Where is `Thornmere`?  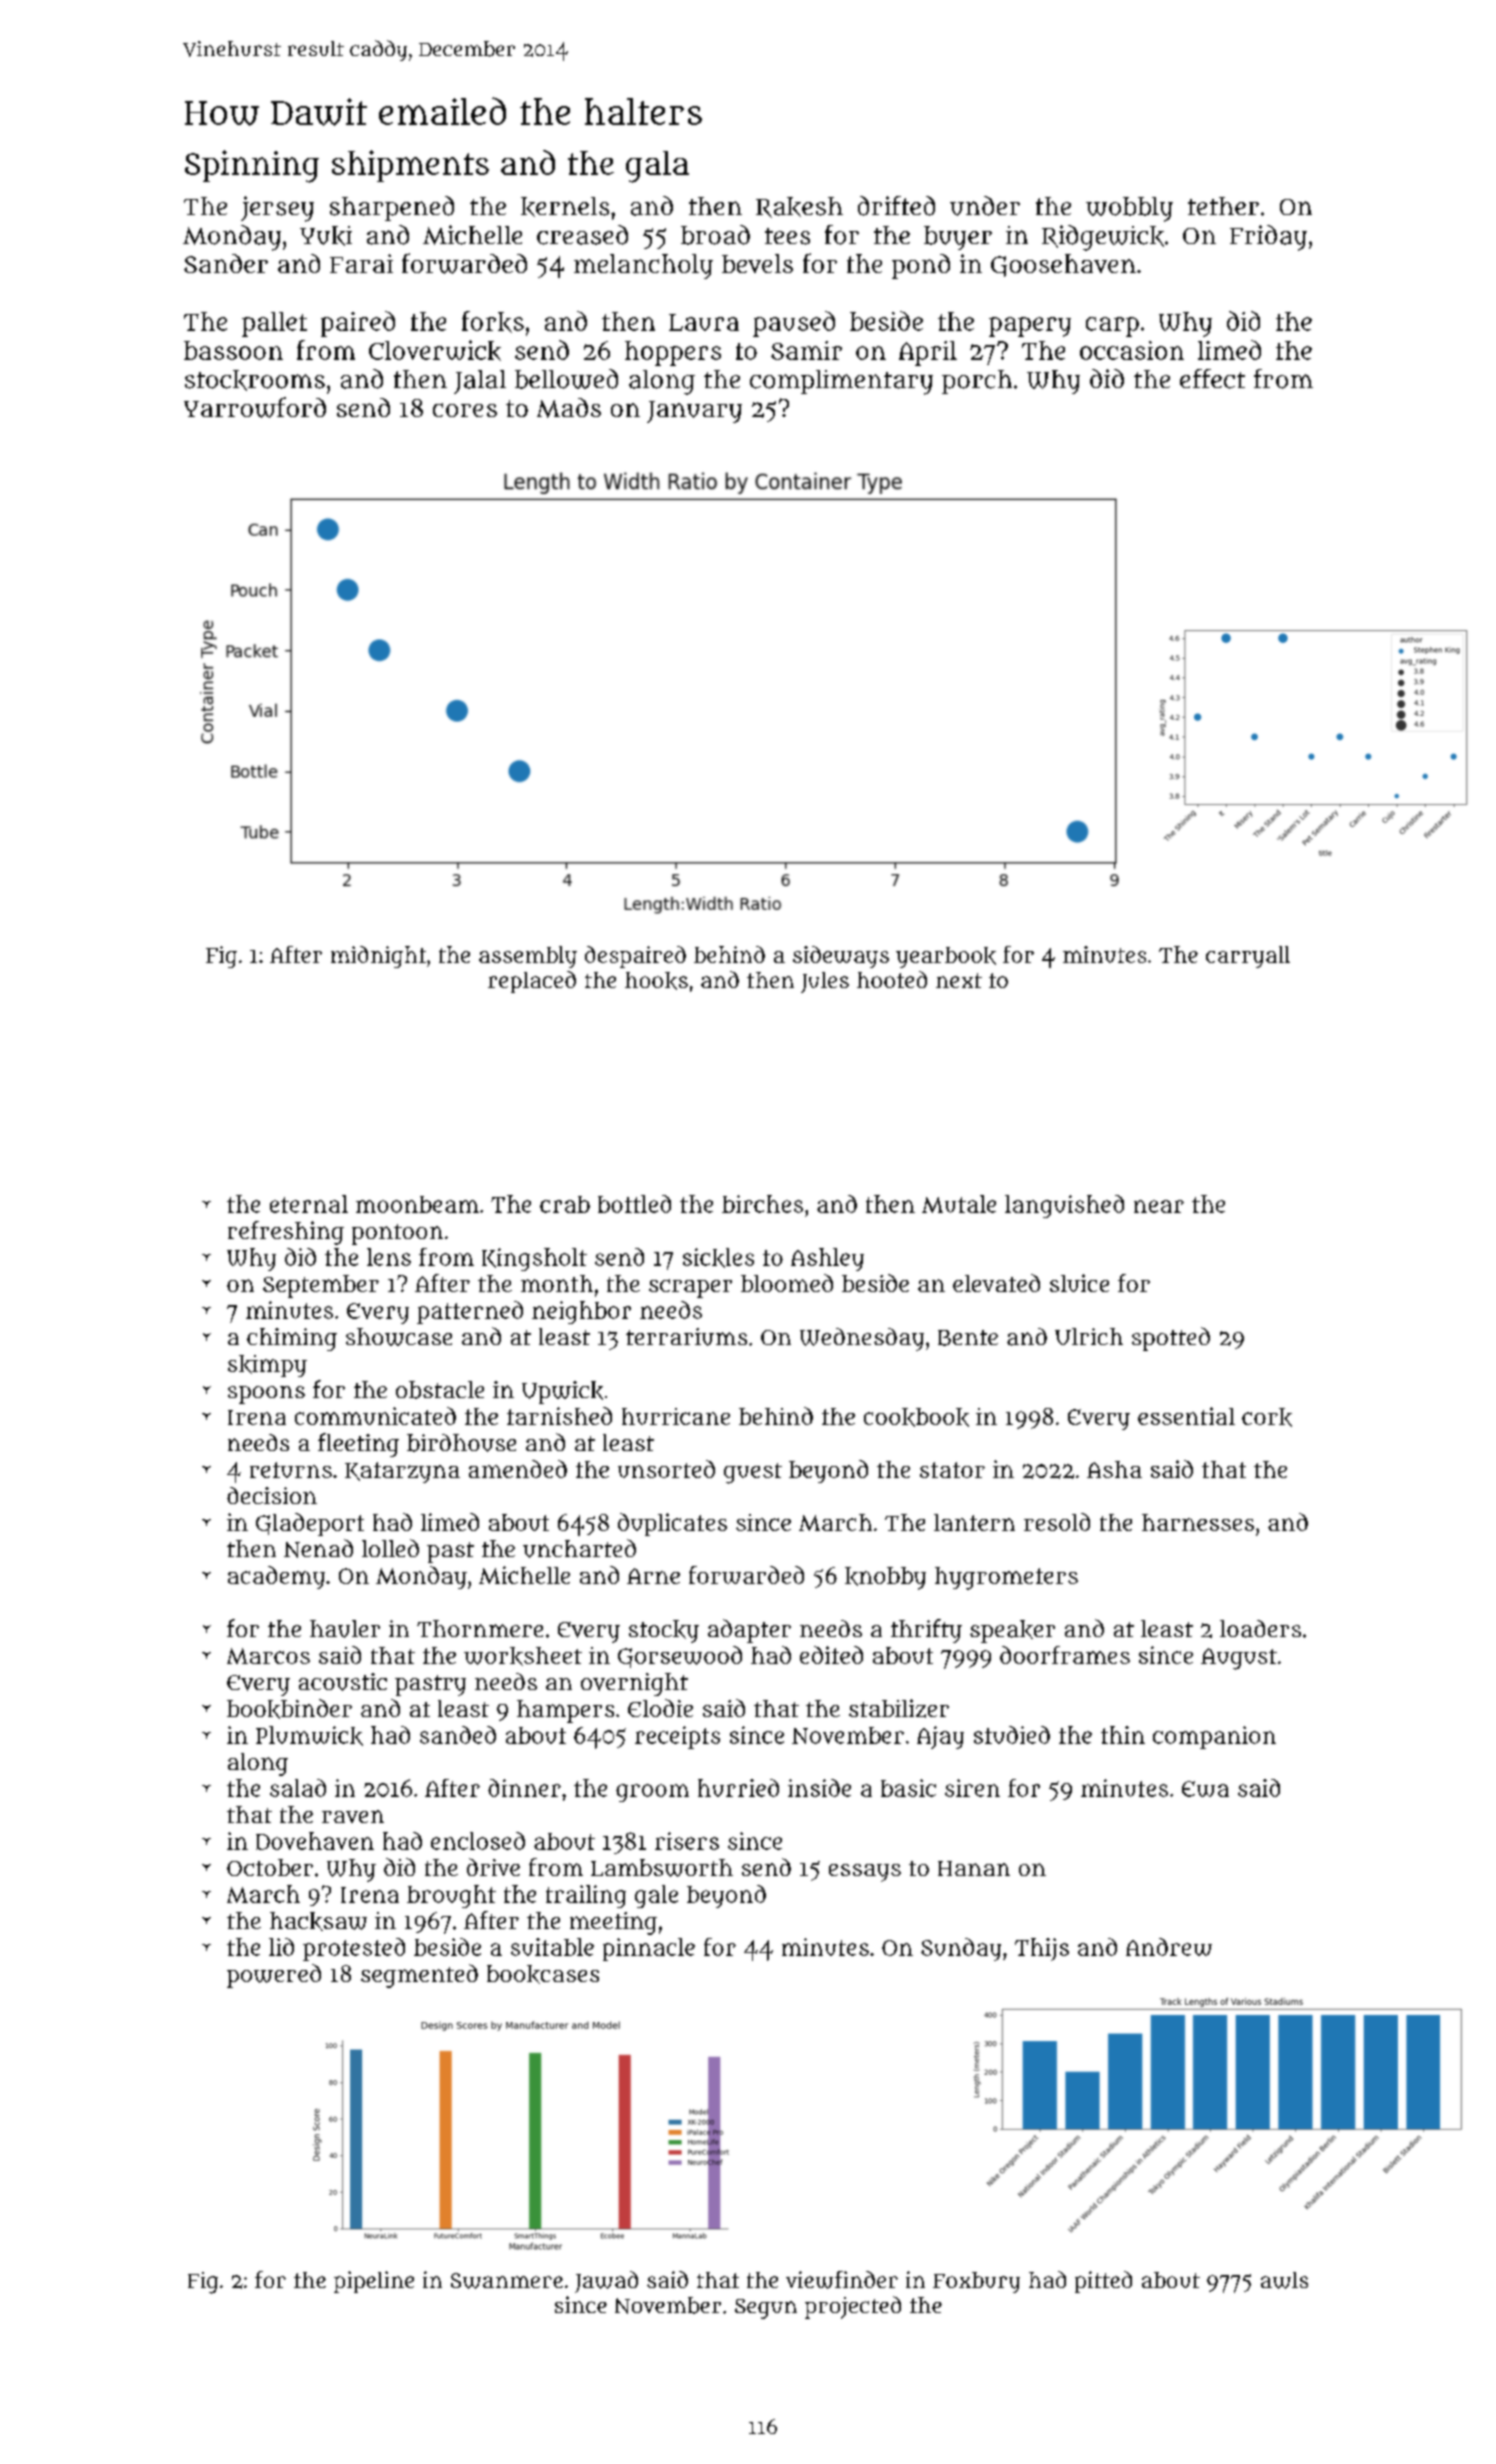
Thornmere is located at coordinates (480, 1628).
